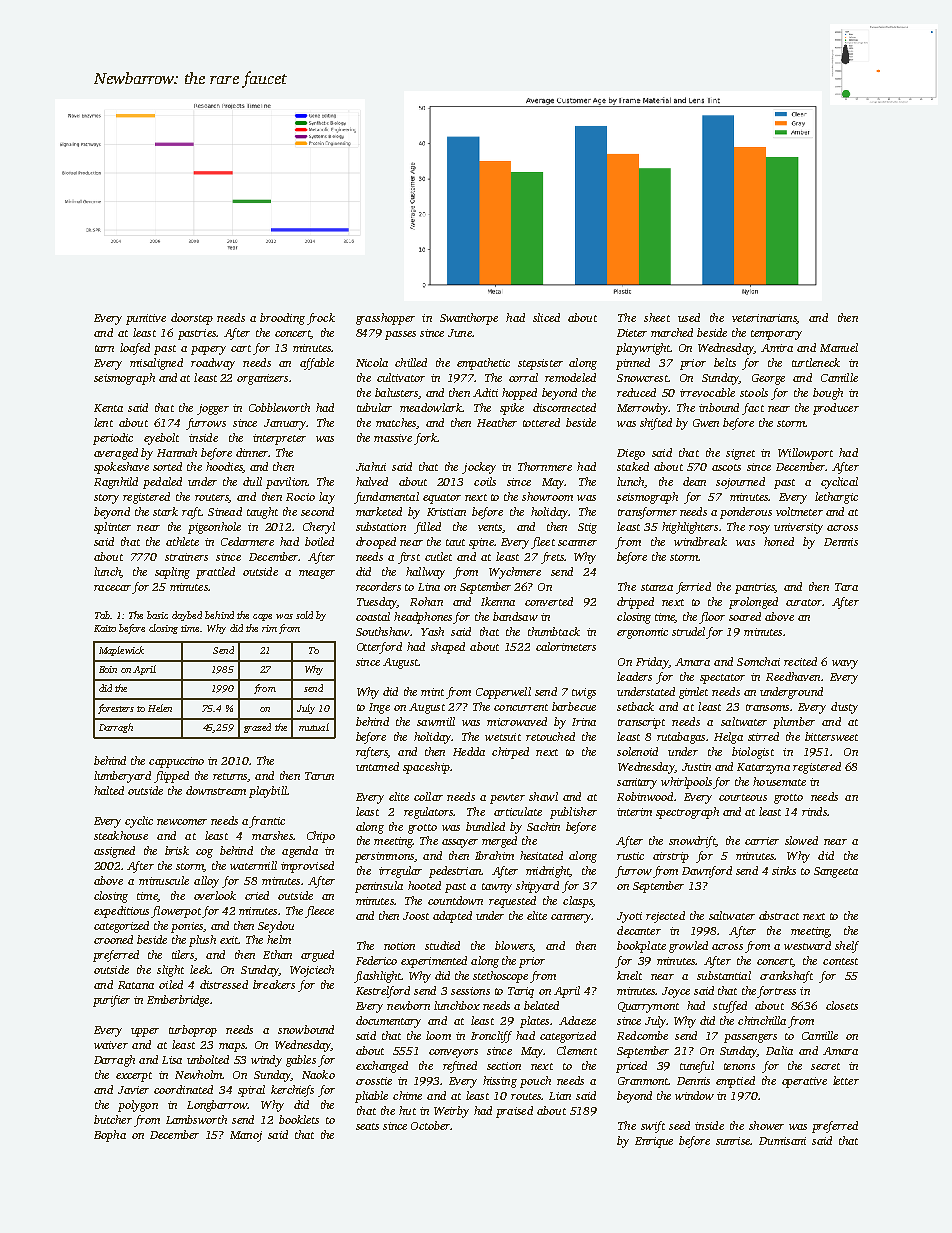  I want to click on microwaved, so click(517, 721).
